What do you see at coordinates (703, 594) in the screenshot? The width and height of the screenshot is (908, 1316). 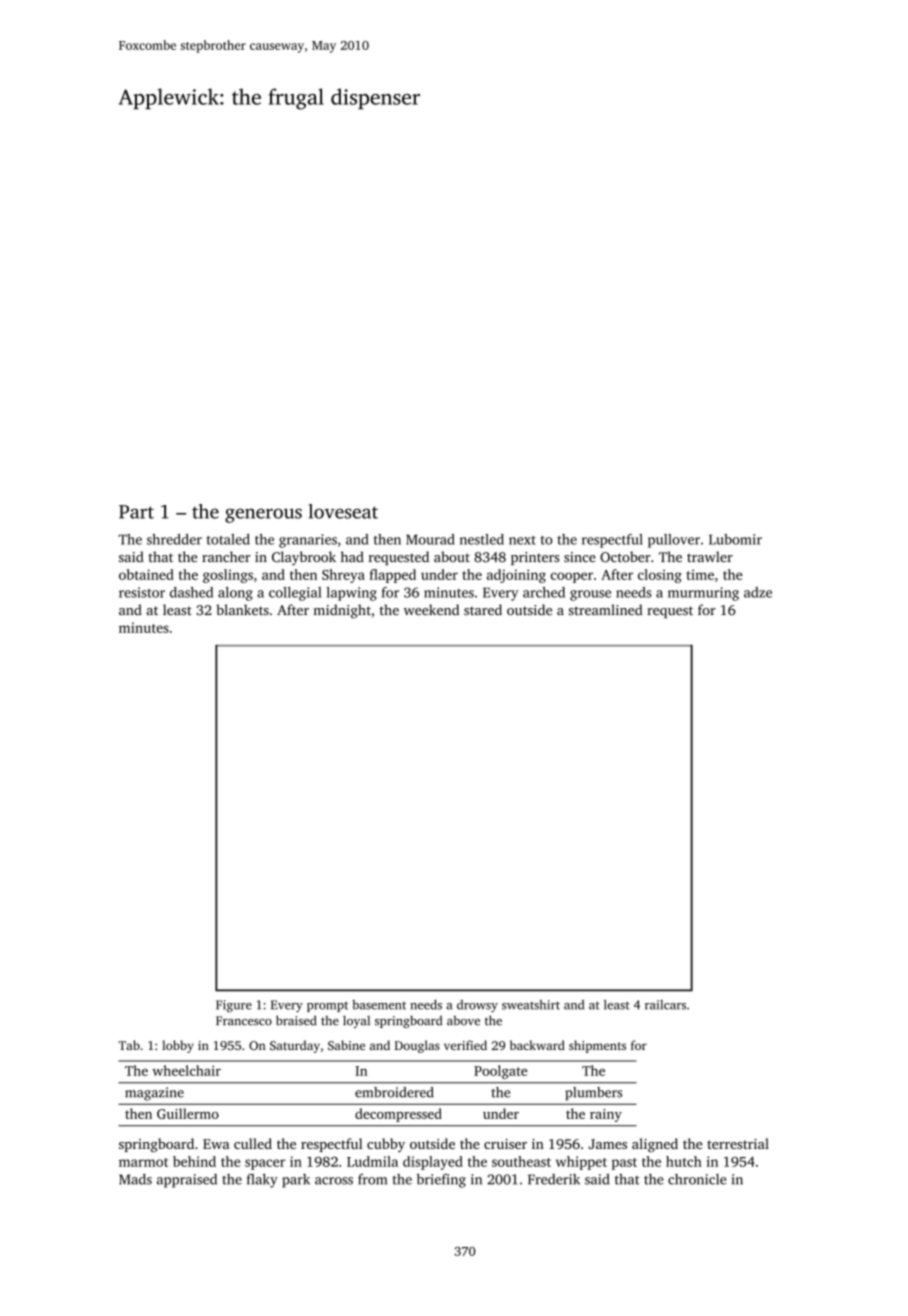 I see `murmuring` at bounding box center [703, 594].
